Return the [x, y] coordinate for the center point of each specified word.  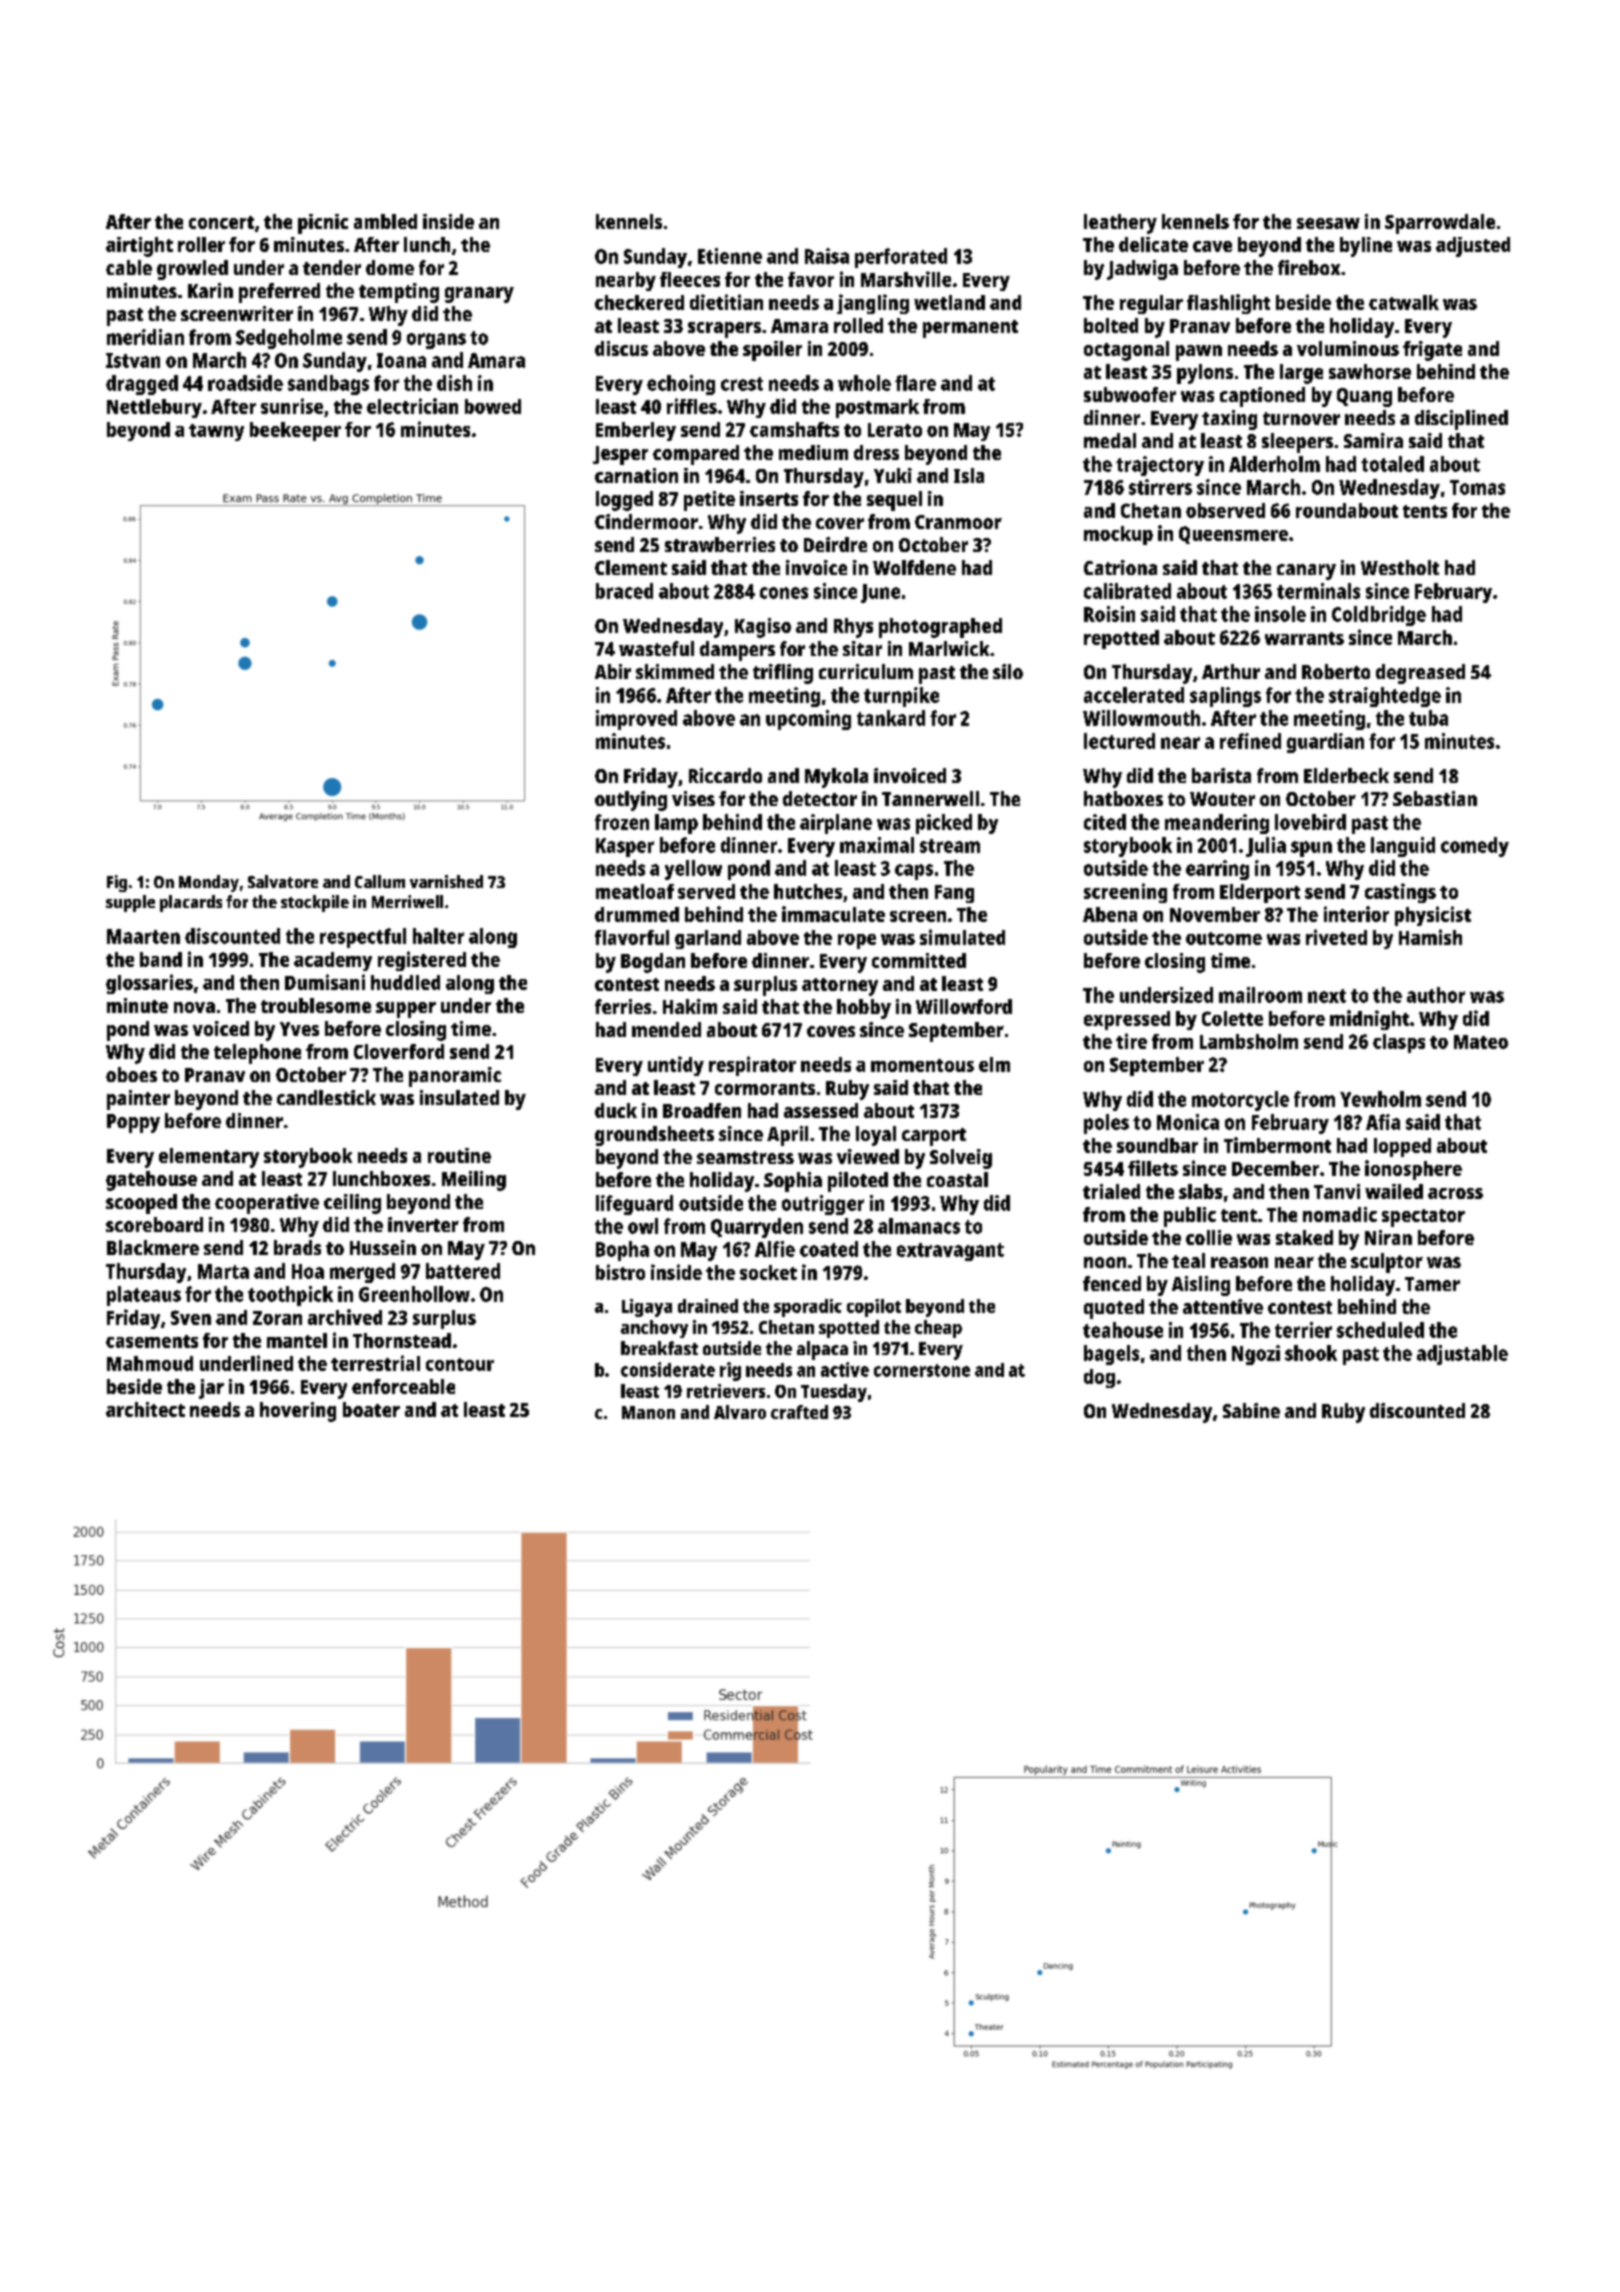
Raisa [827, 256]
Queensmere [1233, 535]
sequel [894, 501]
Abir [613, 671]
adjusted [1473, 247]
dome [390, 267]
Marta [223, 1271]
